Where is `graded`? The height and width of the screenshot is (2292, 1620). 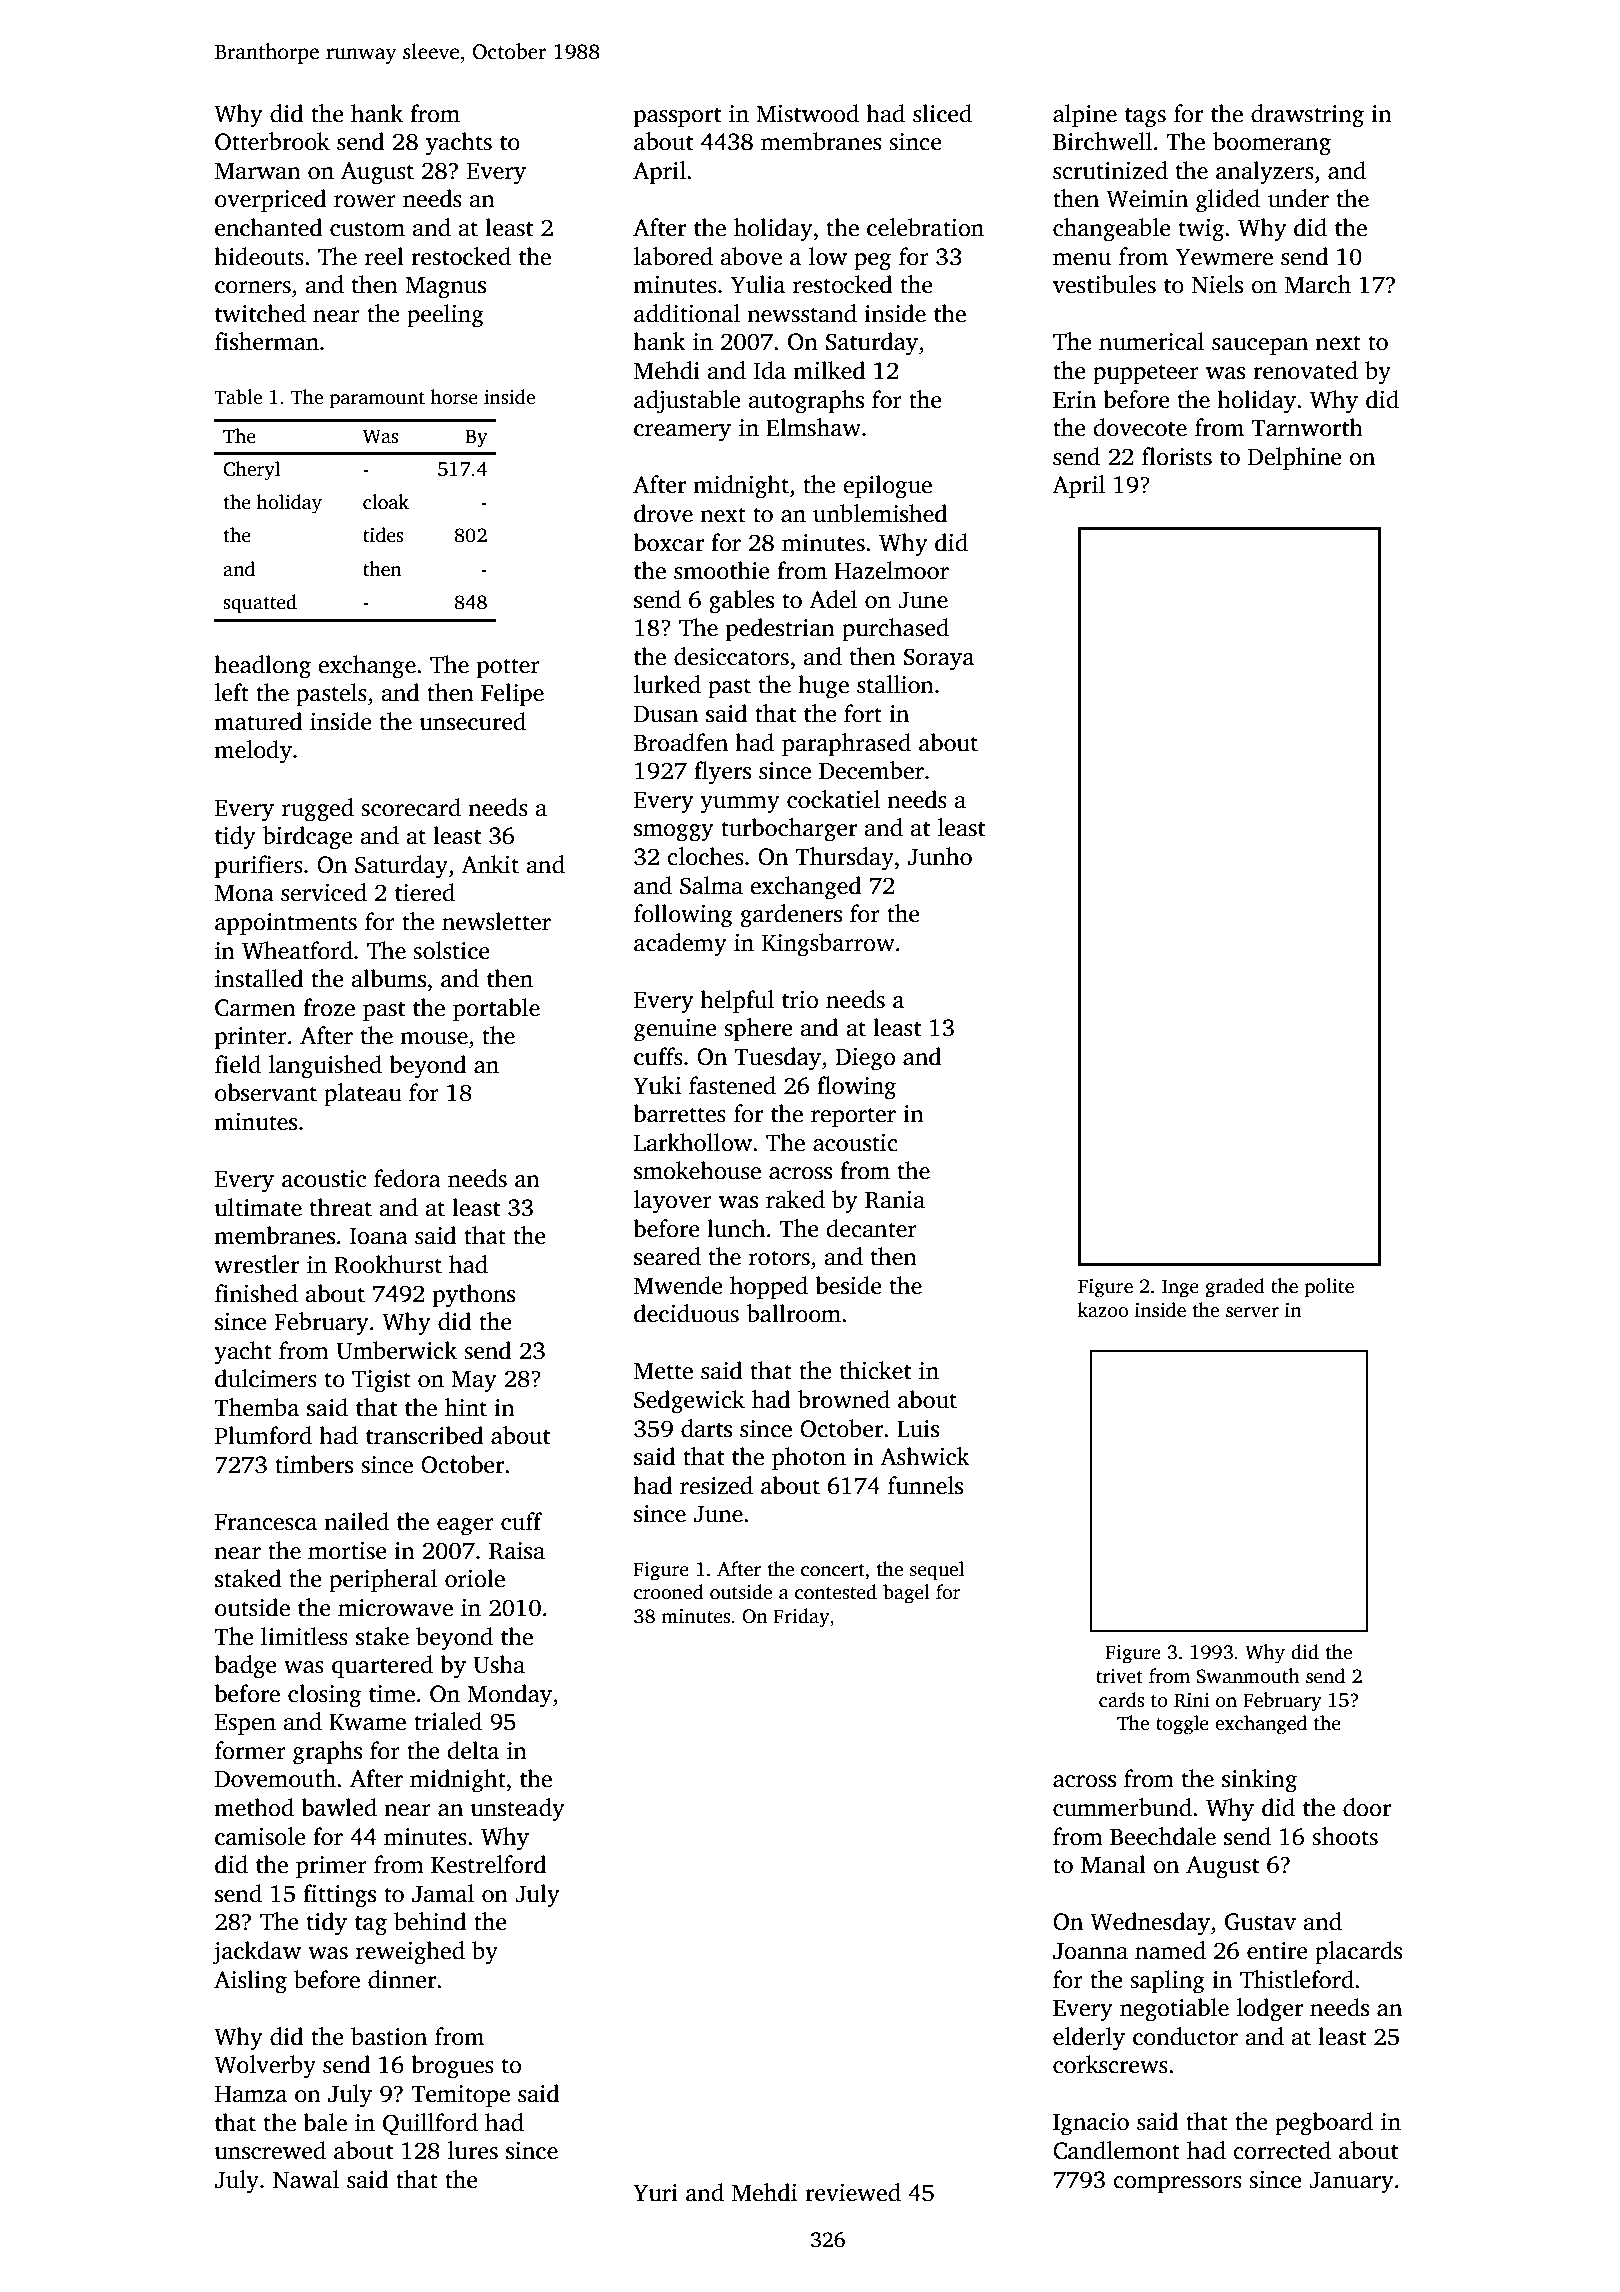 graded is located at coordinates (1235, 1288).
